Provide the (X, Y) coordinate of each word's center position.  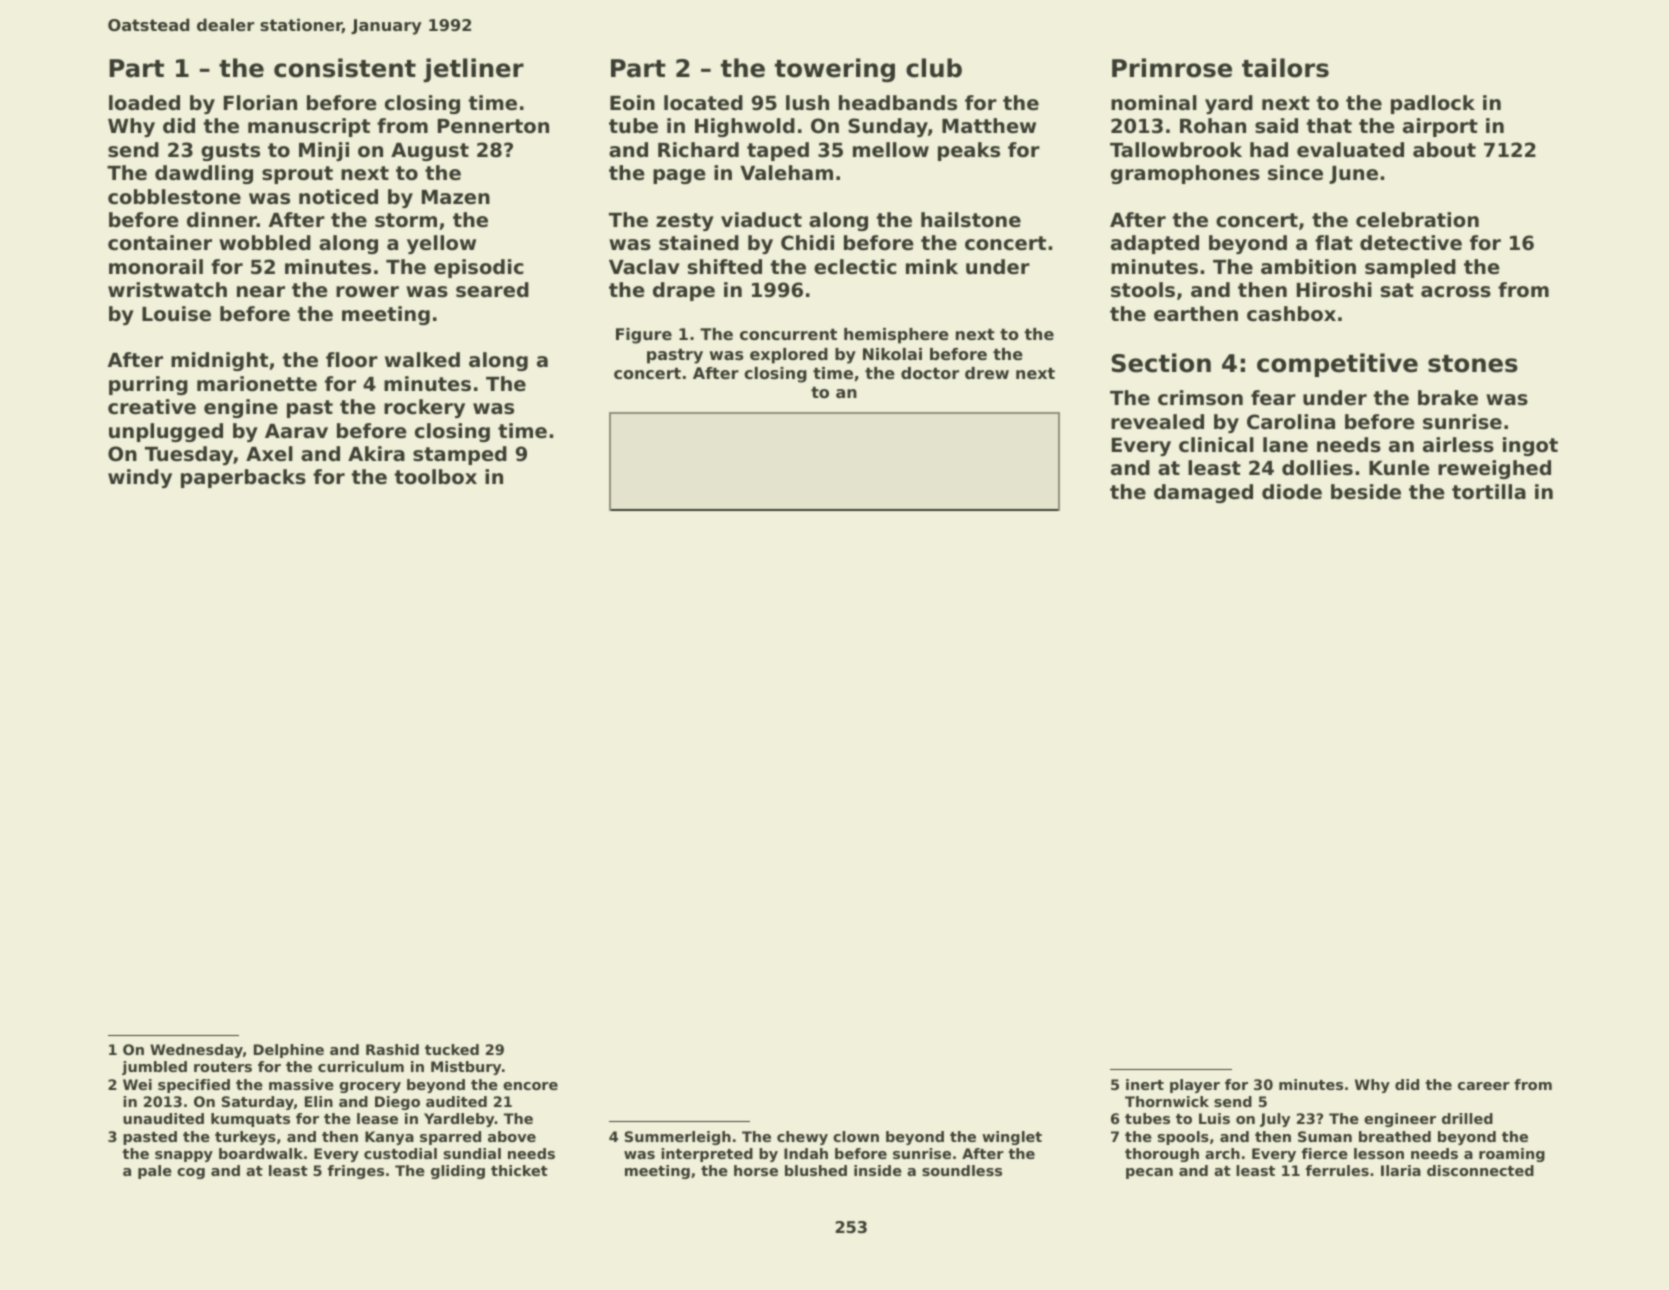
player (1195, 1086)
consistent (345, 68)
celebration (1417, 220)
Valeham (786, 172)
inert (1145, 1084)
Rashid (392, 1049)
